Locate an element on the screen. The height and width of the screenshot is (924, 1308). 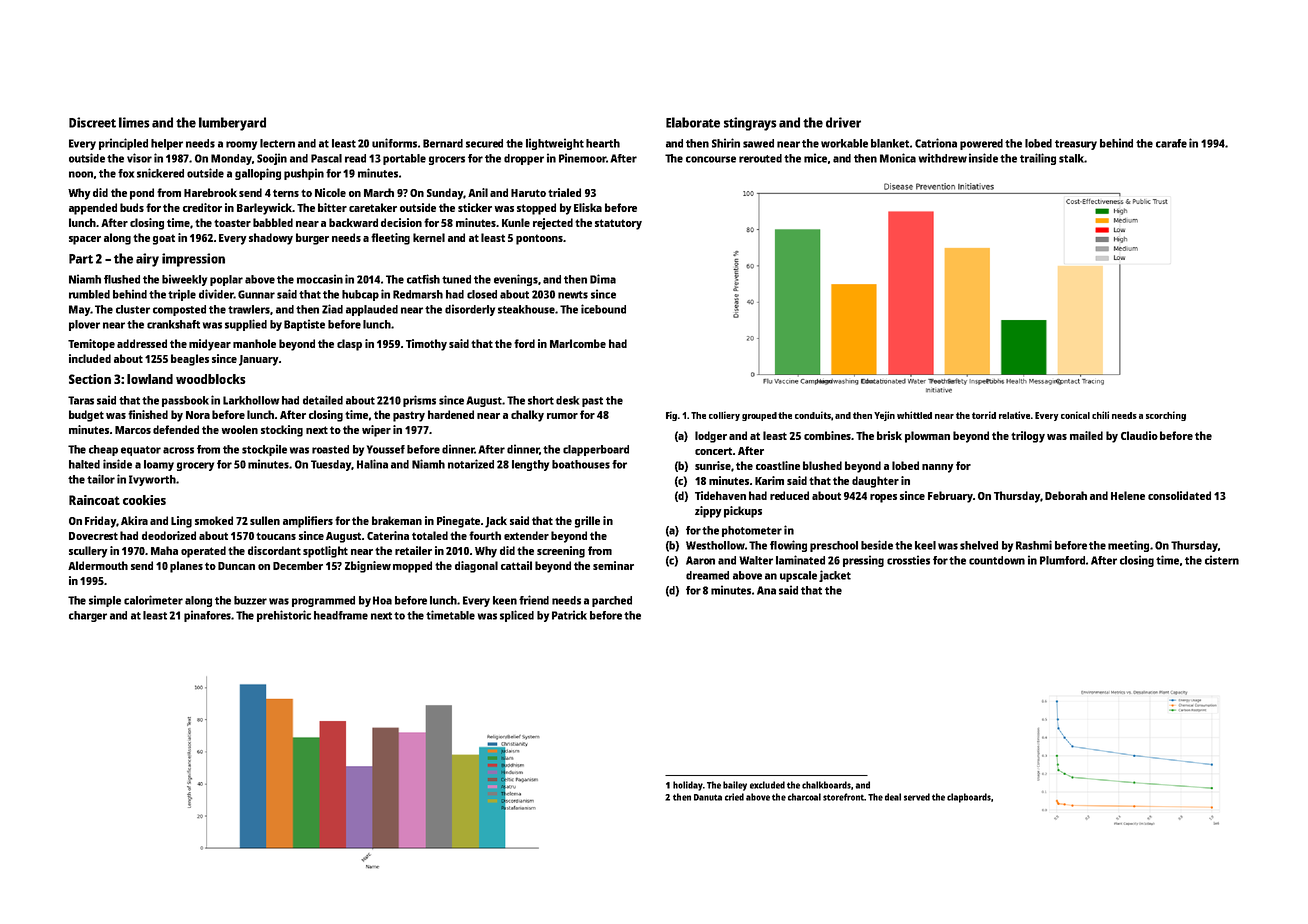
Ivyworth is located at coordinates (152, 480).
